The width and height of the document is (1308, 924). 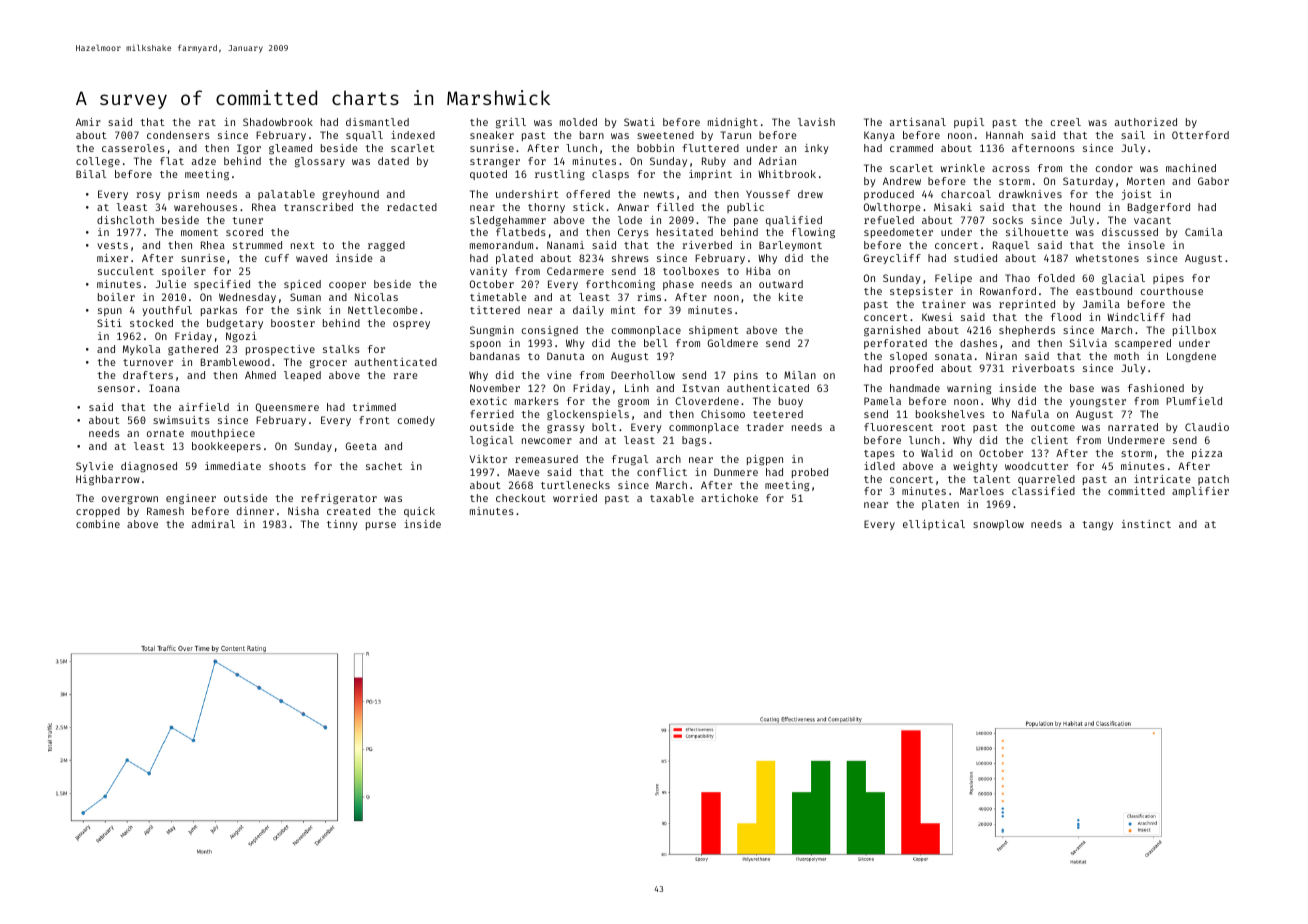 I want to click on front, so click(x=374, y=420).
